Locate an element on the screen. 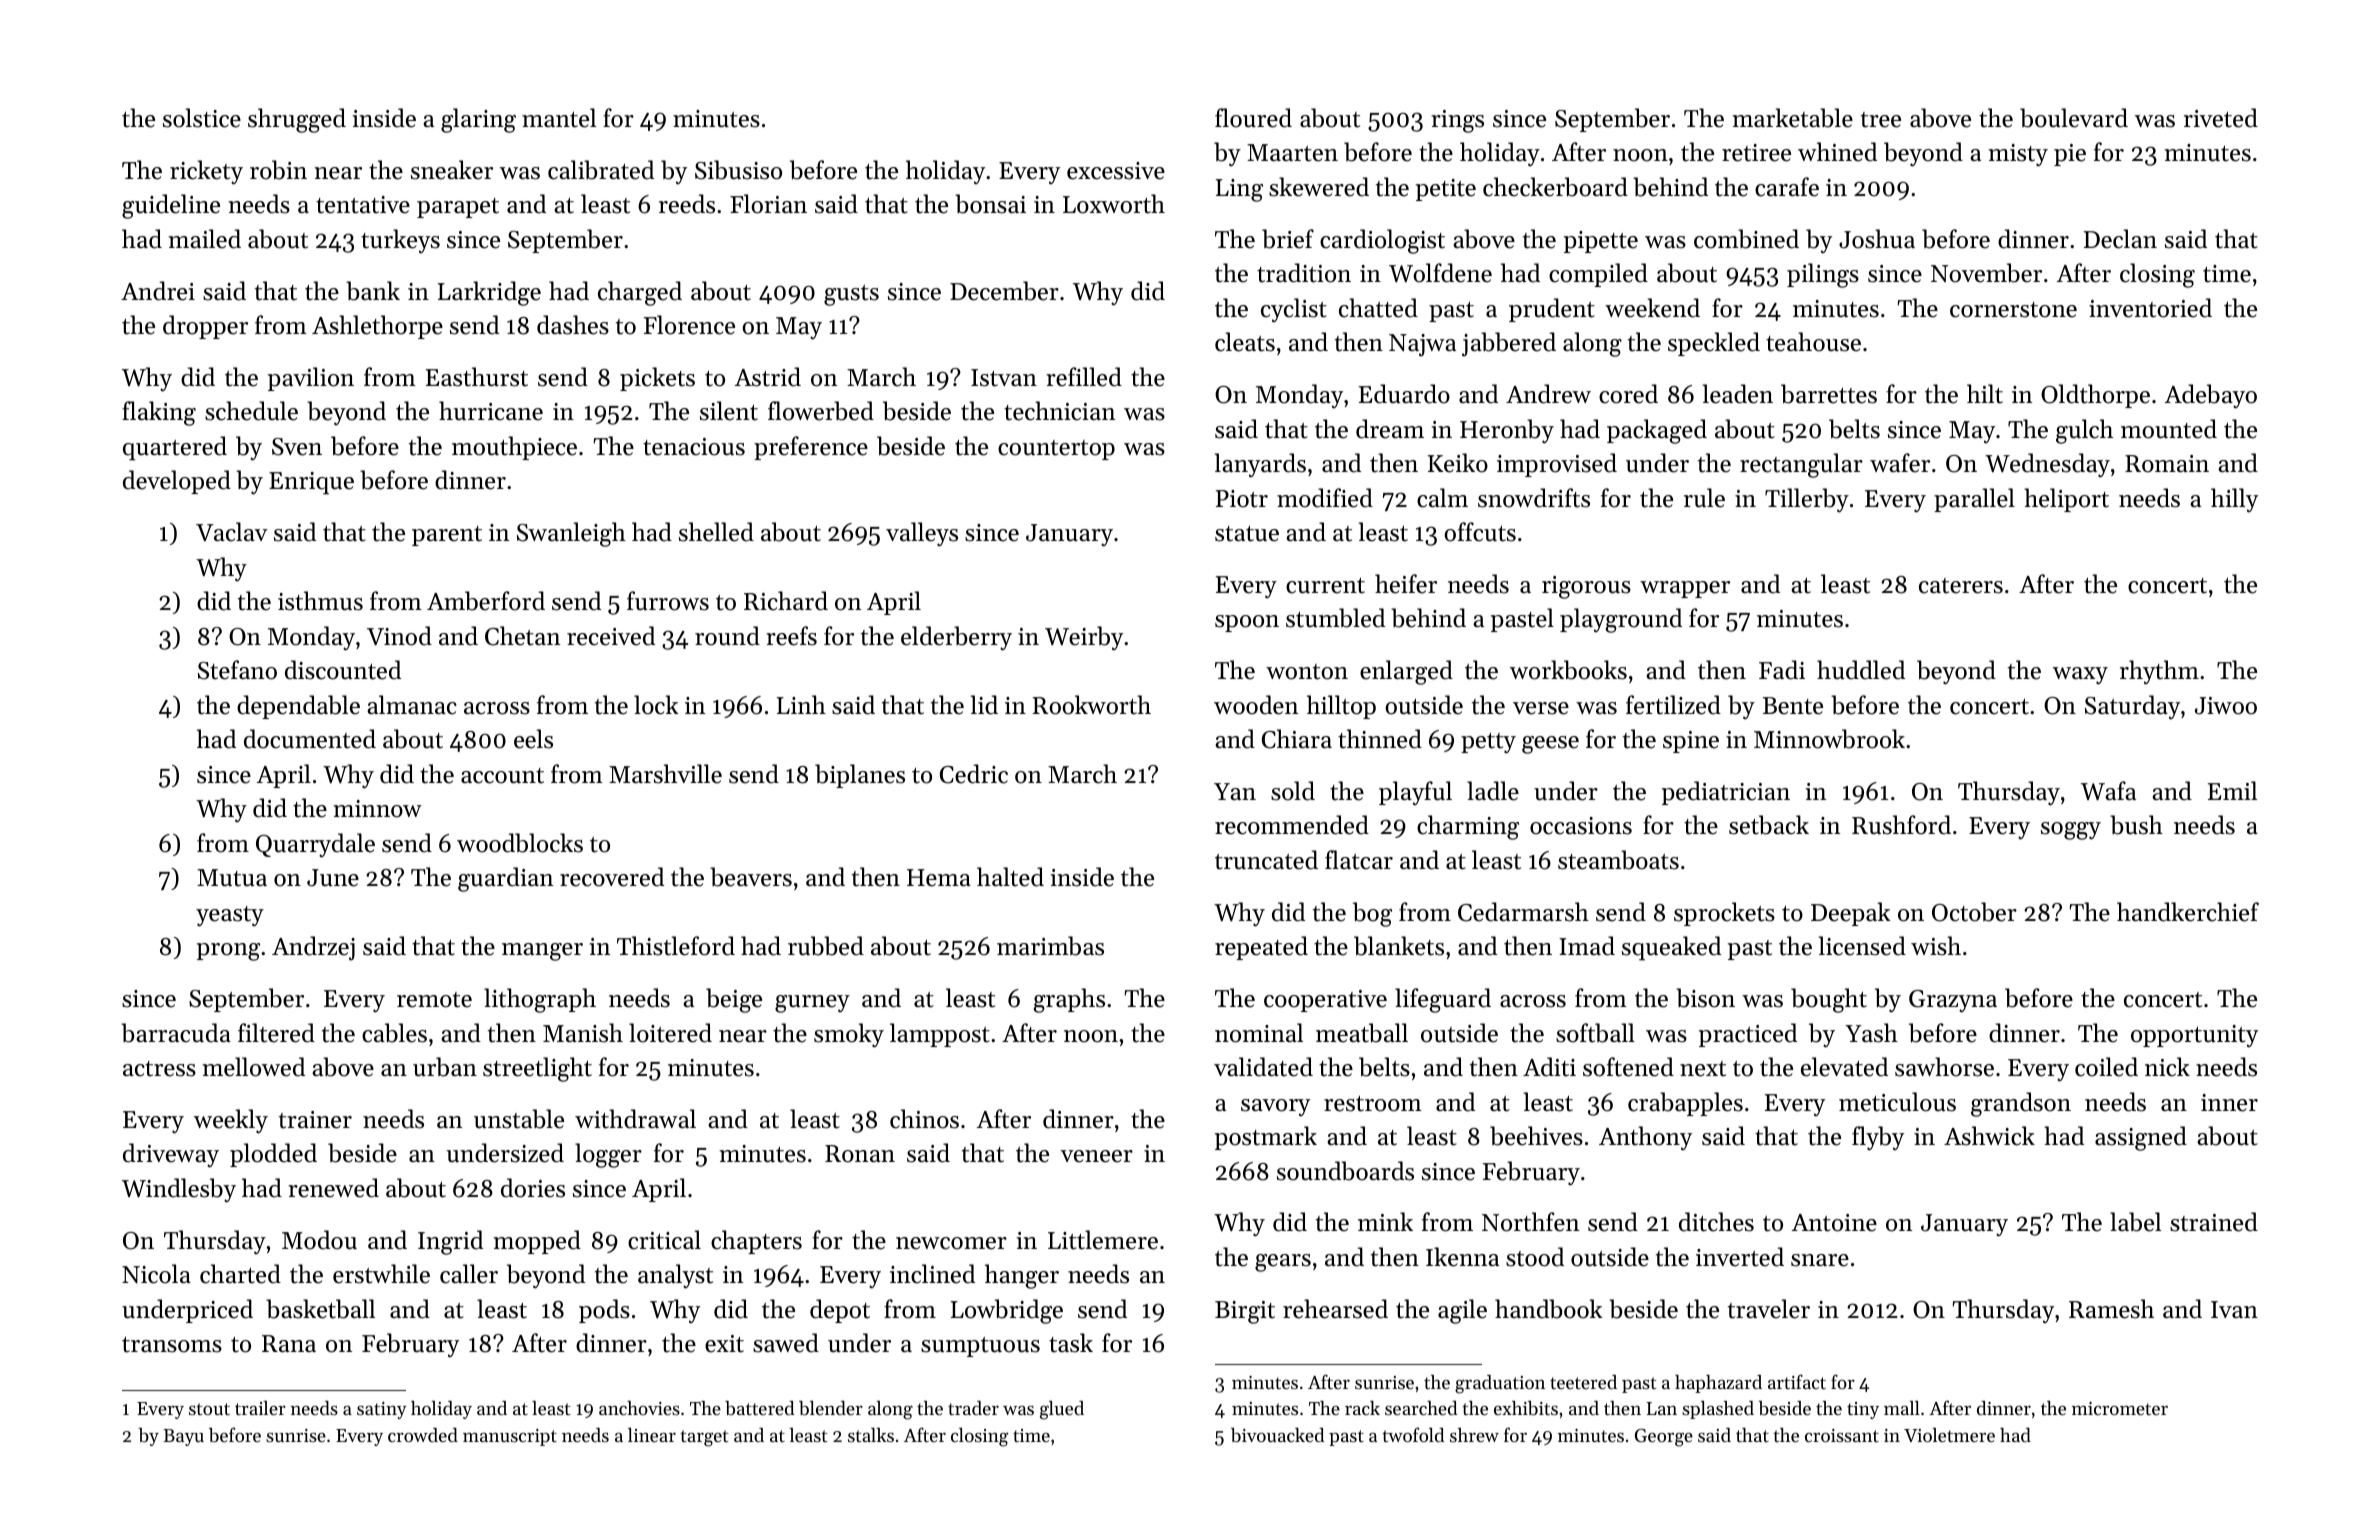 This screenshot has height=1540, width=2380. silent is located at coordinates (729, 411).
